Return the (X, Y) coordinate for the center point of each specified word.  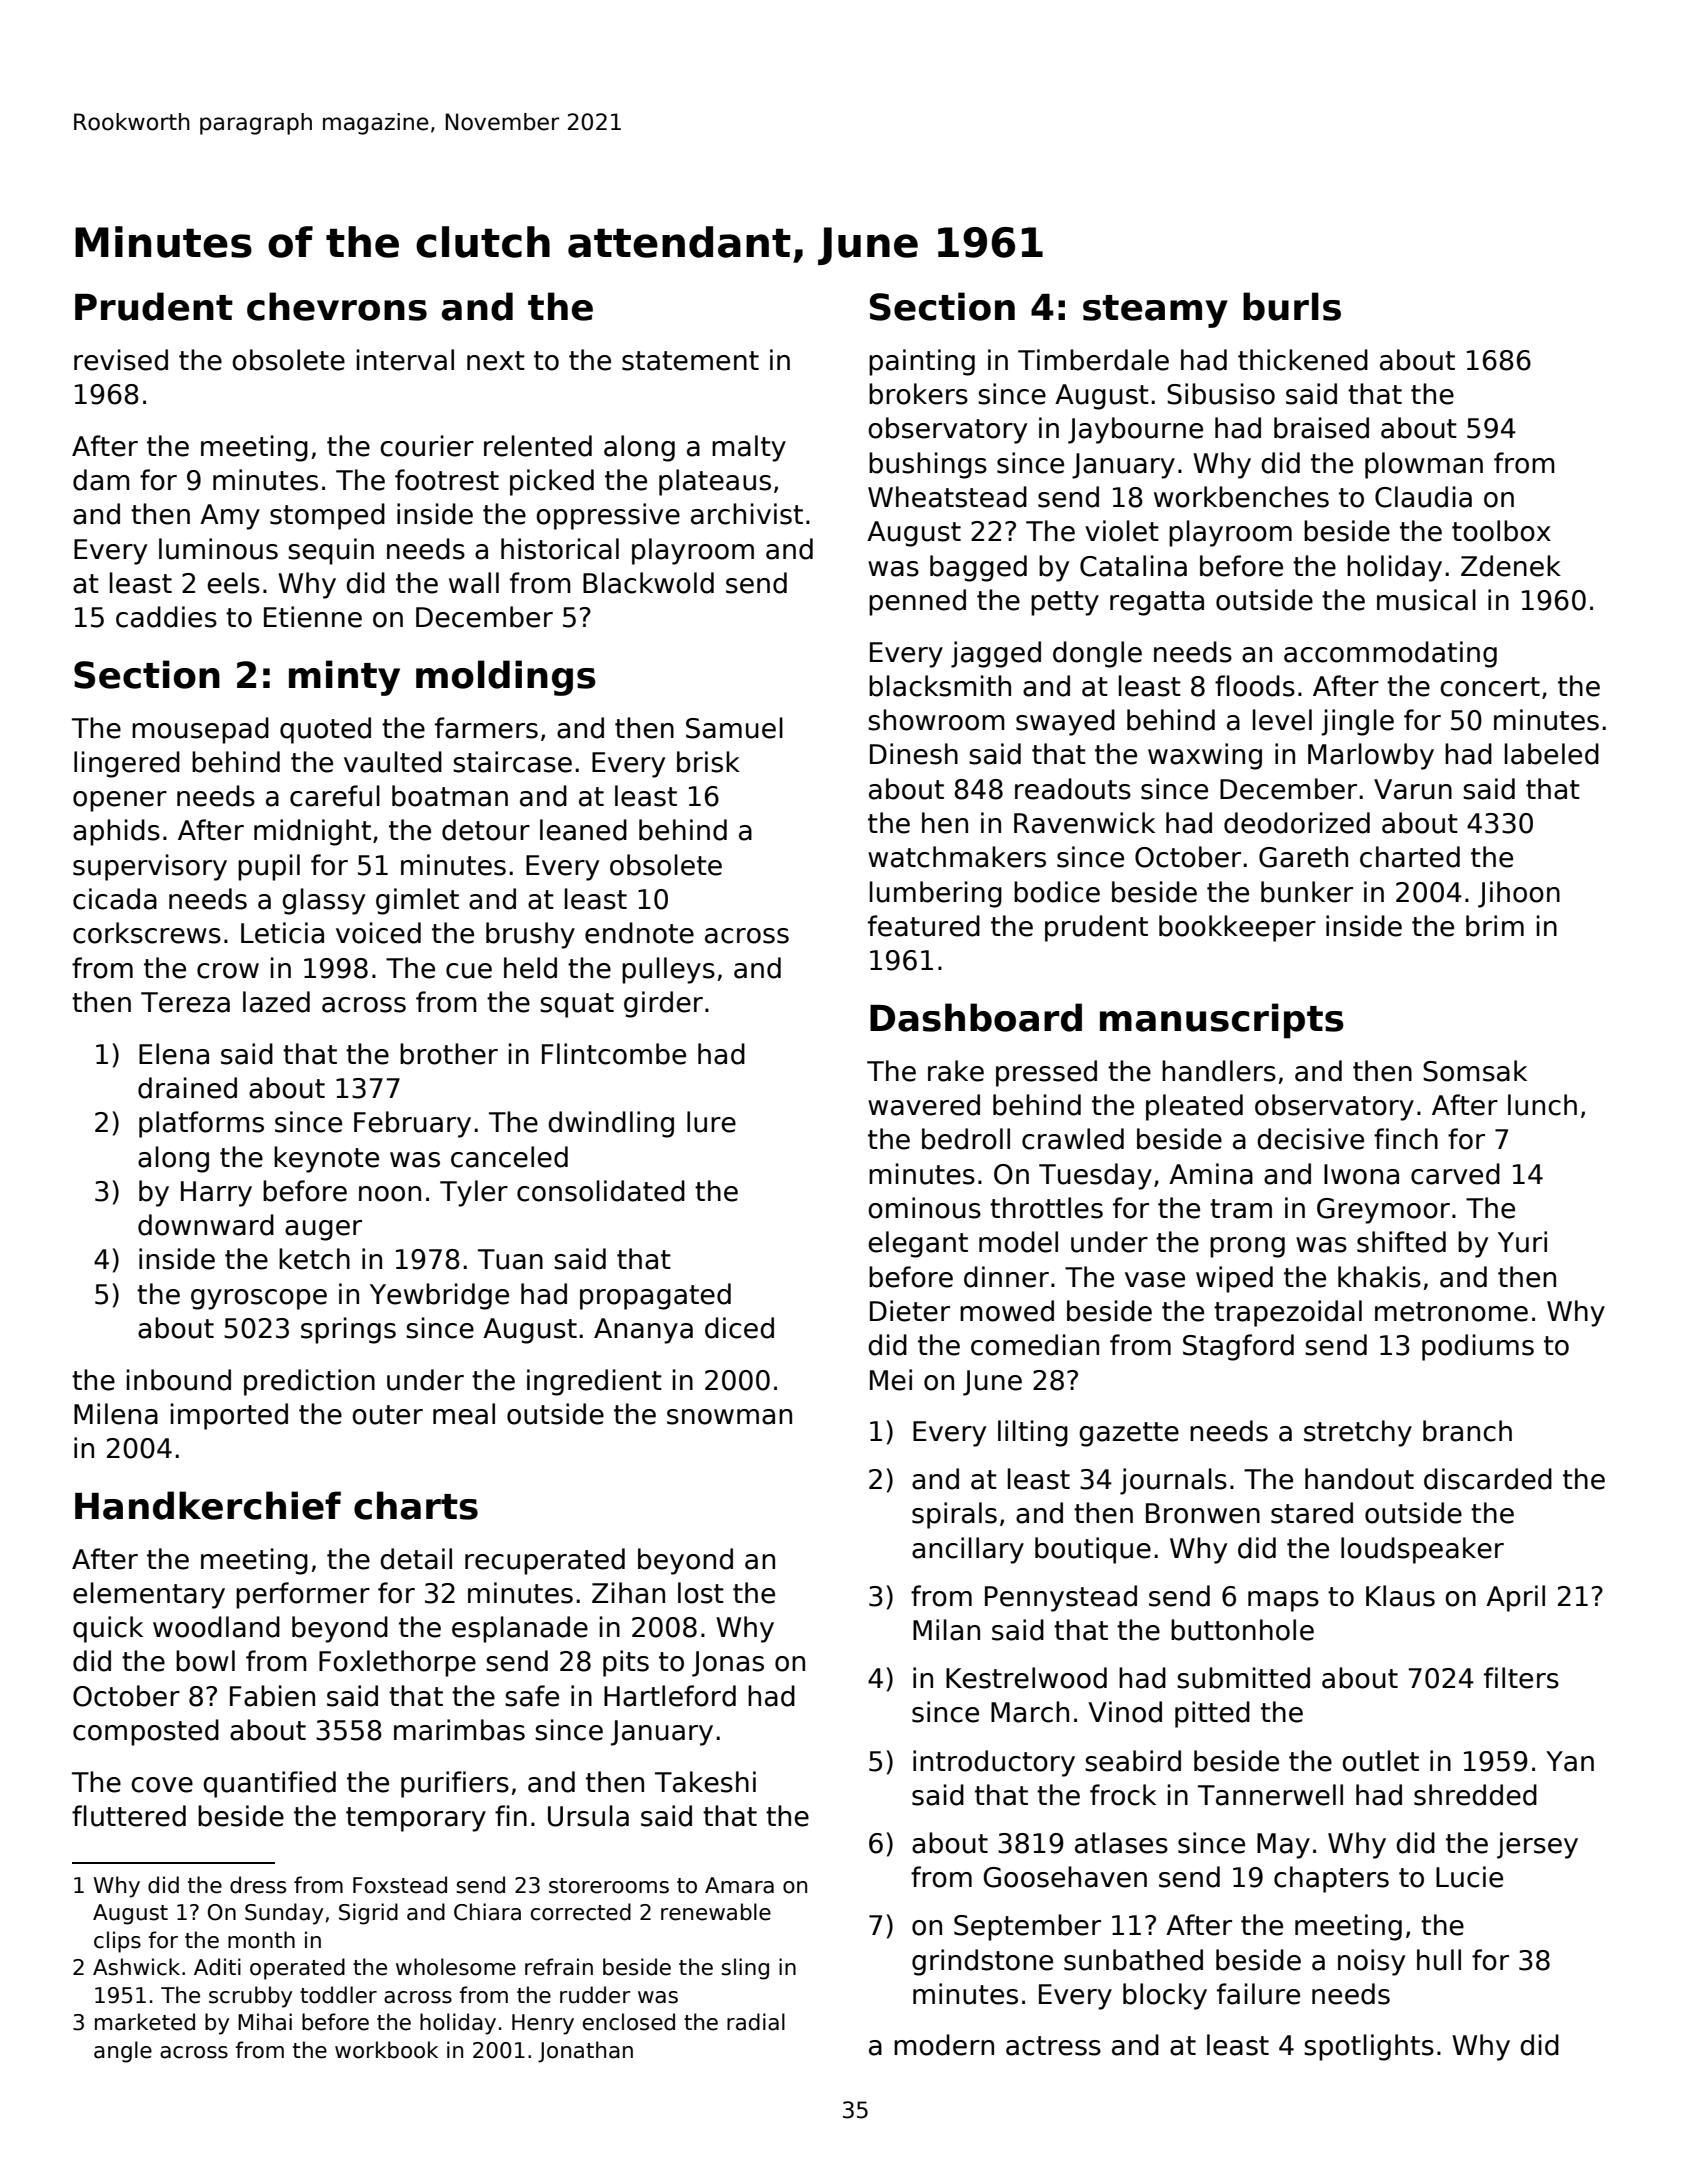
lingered (127, 764)
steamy (1155, 311)
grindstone (982, 1962)
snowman (729, 1417)
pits (626, 1663)
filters (1521, 1678)
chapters (1331, 1879)
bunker (1307, 892)
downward (206, 1225)
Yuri (1522, 1242)
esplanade (520, 1629)
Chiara (487, 1912)
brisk (708, 762)
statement (690, 361)
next (496, 361)
